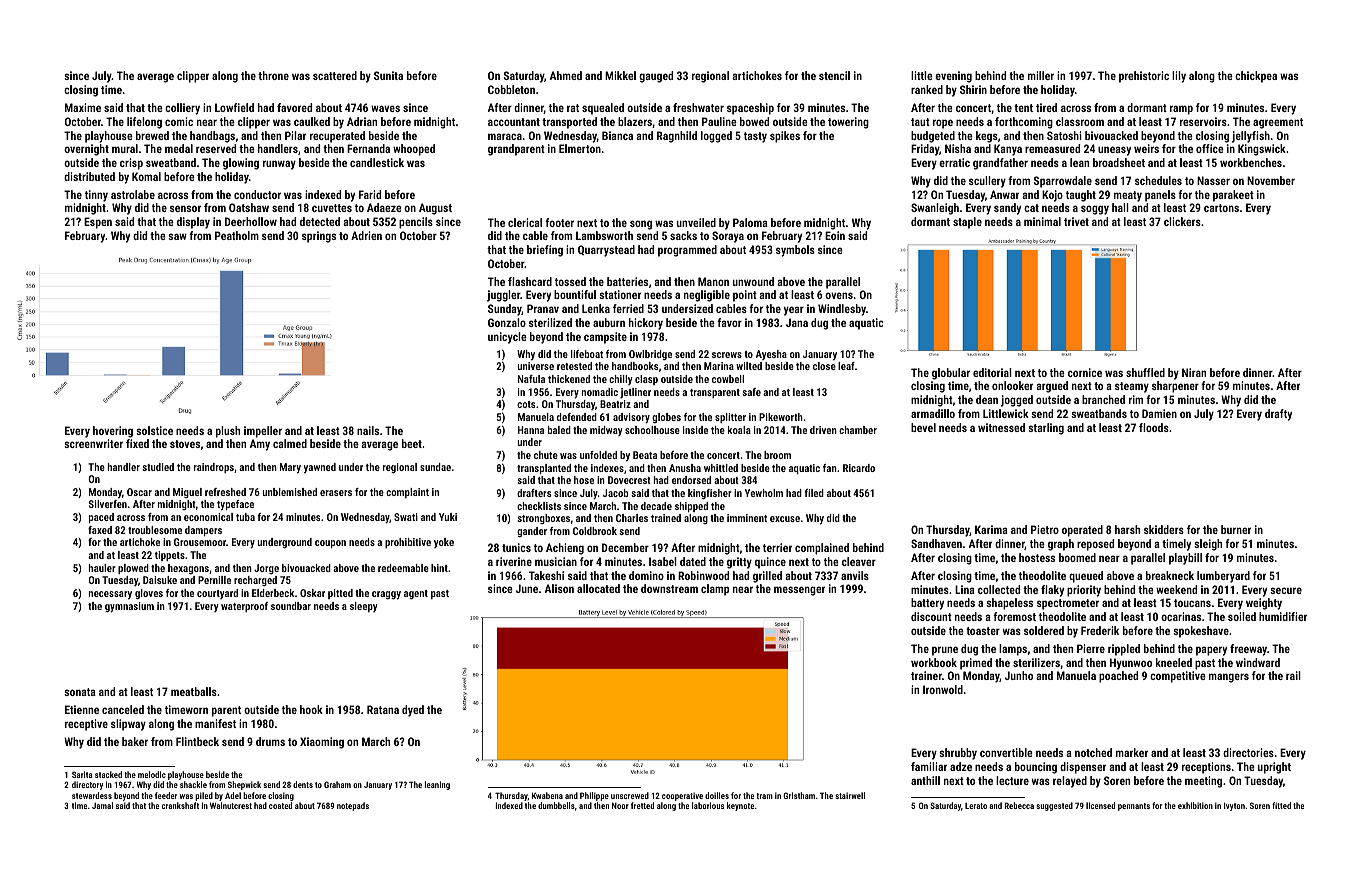 Image resolution: width=1372 pixels, height=887 pixels. What do you see at coordinates (273, 75) in the image?
I see `throne` at bounding box center [273, 75].
